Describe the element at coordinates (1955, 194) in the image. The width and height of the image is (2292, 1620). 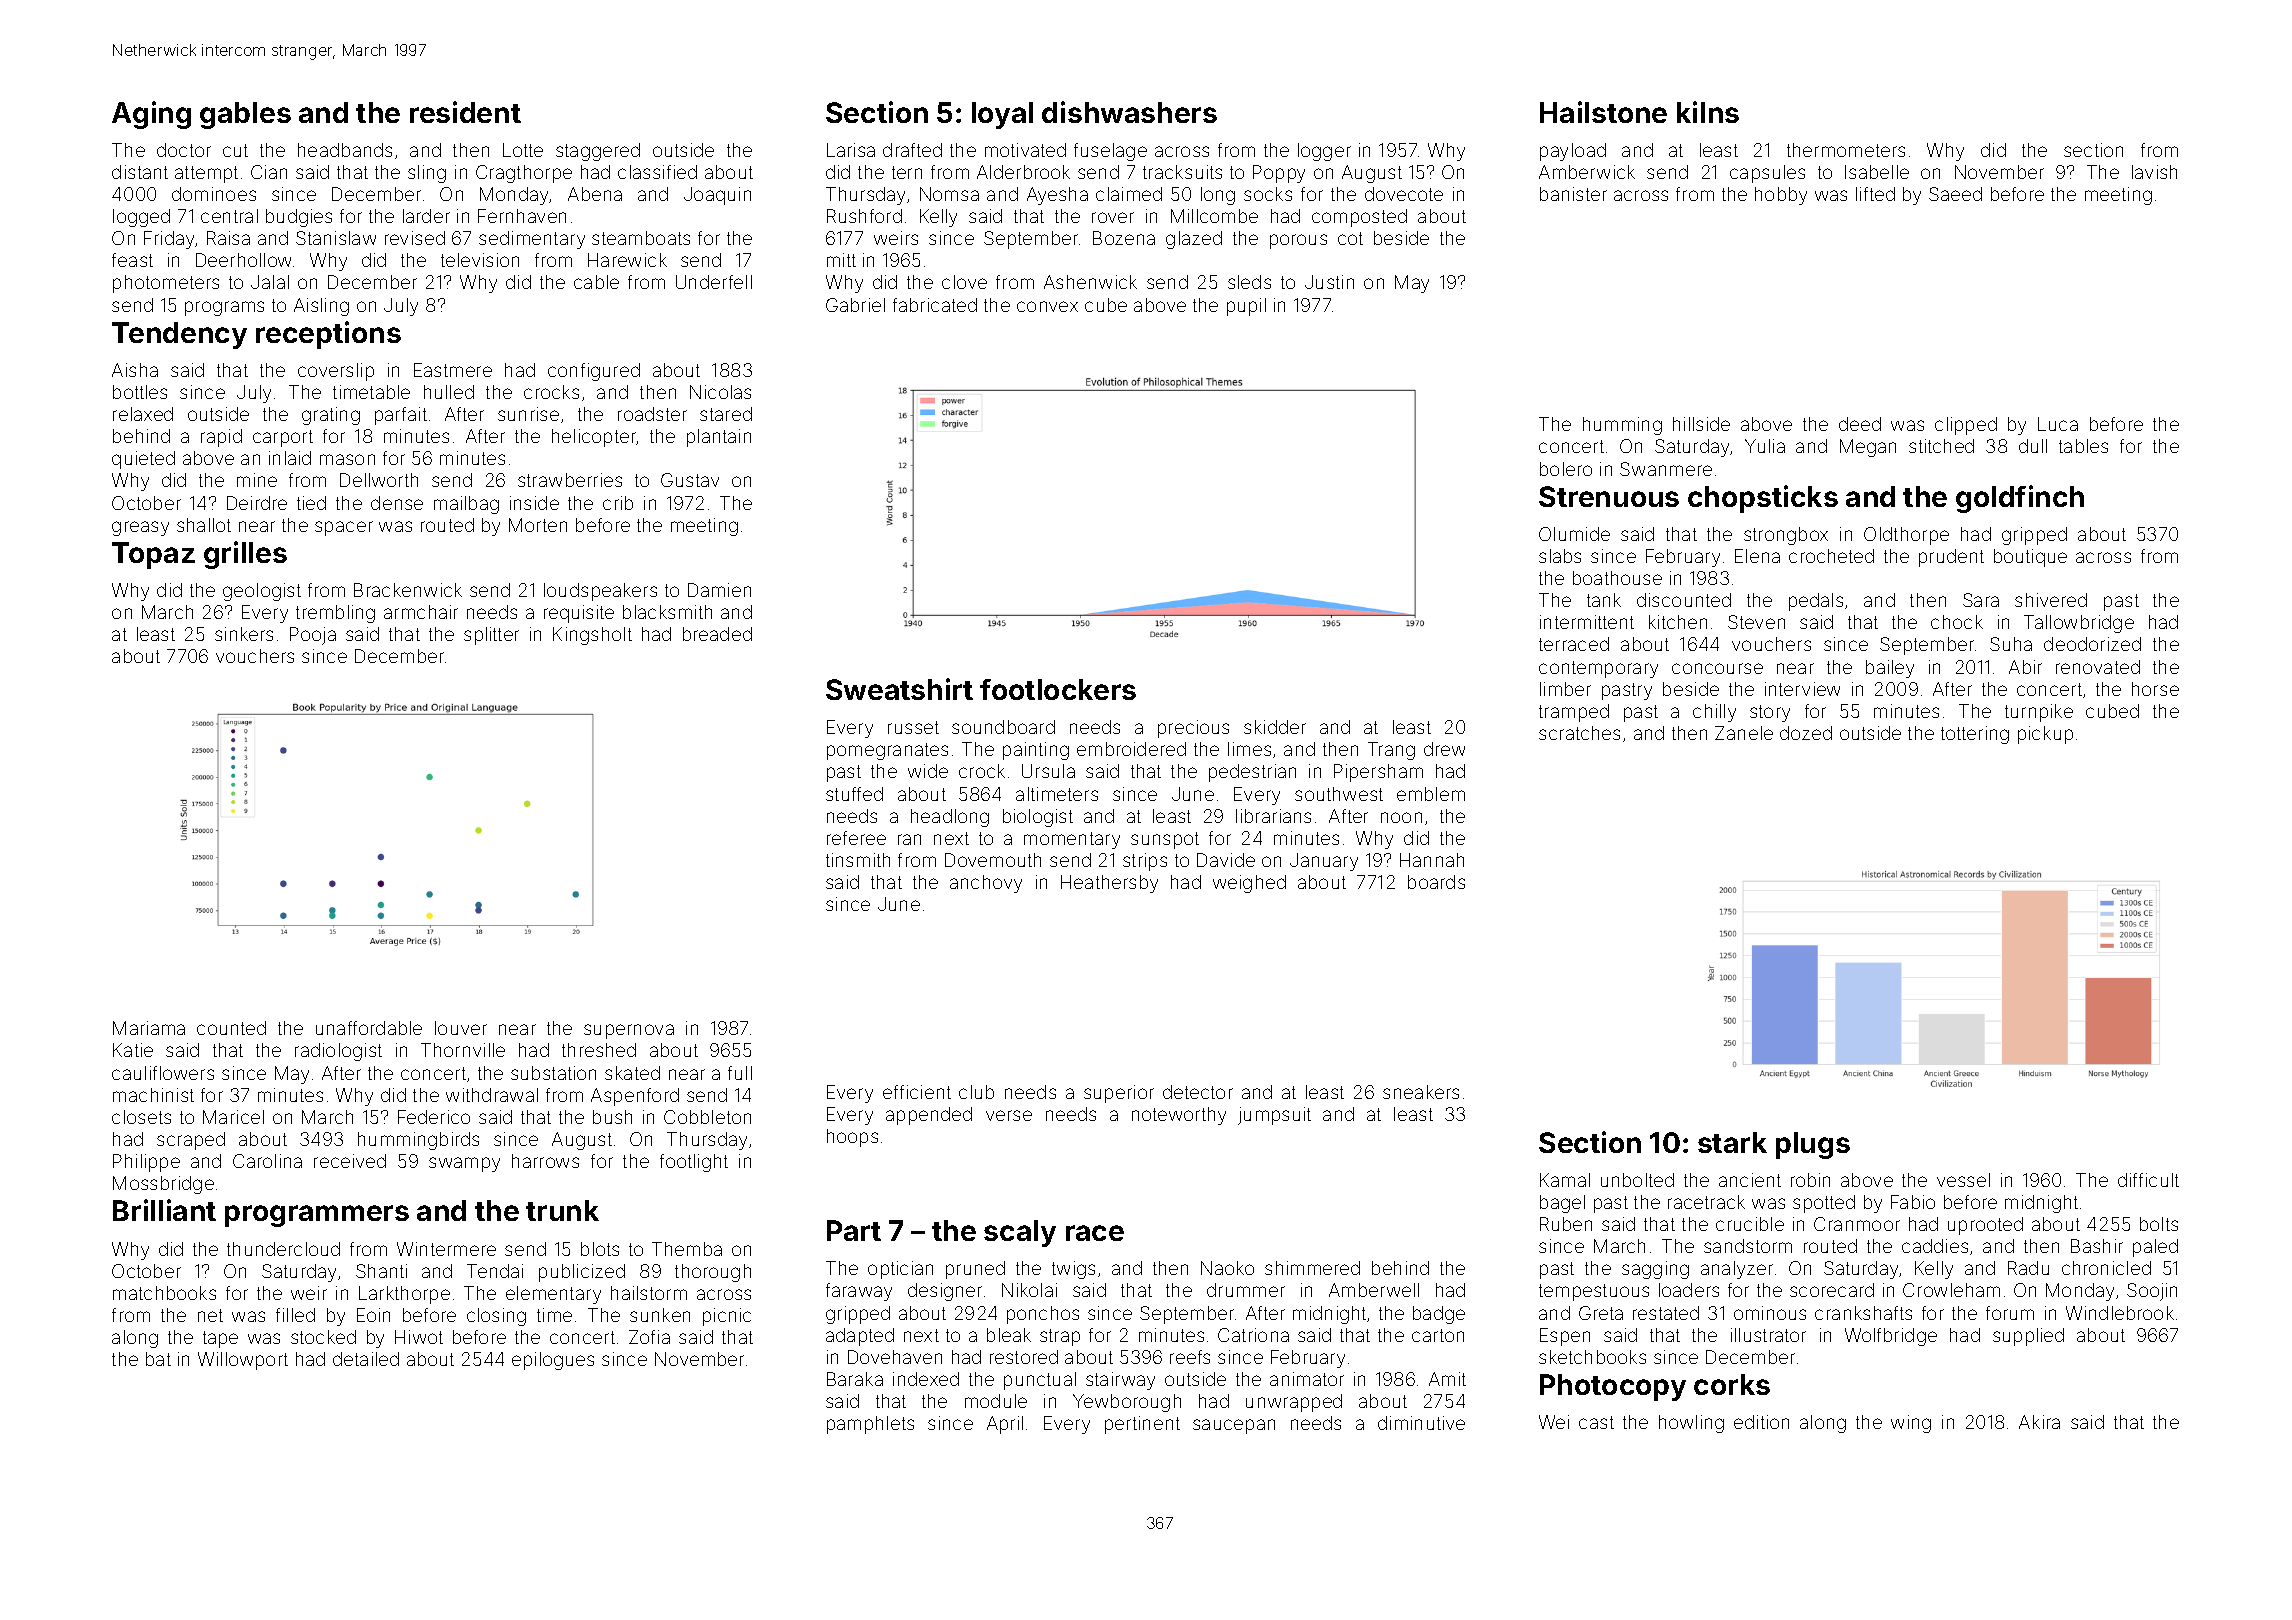
I see `Saeed` at that location.
